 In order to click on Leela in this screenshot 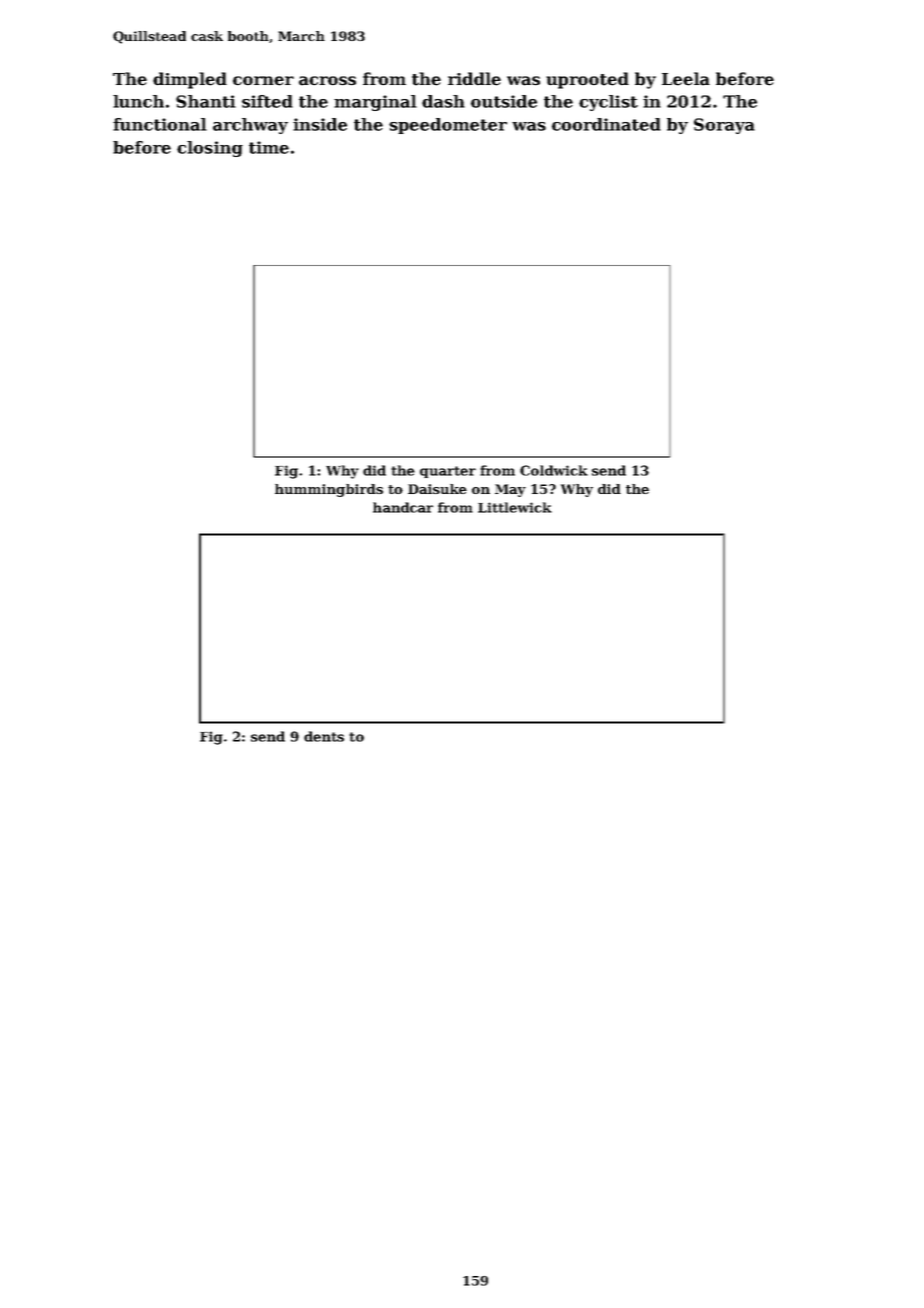, I will do `click(686, 79)`.
